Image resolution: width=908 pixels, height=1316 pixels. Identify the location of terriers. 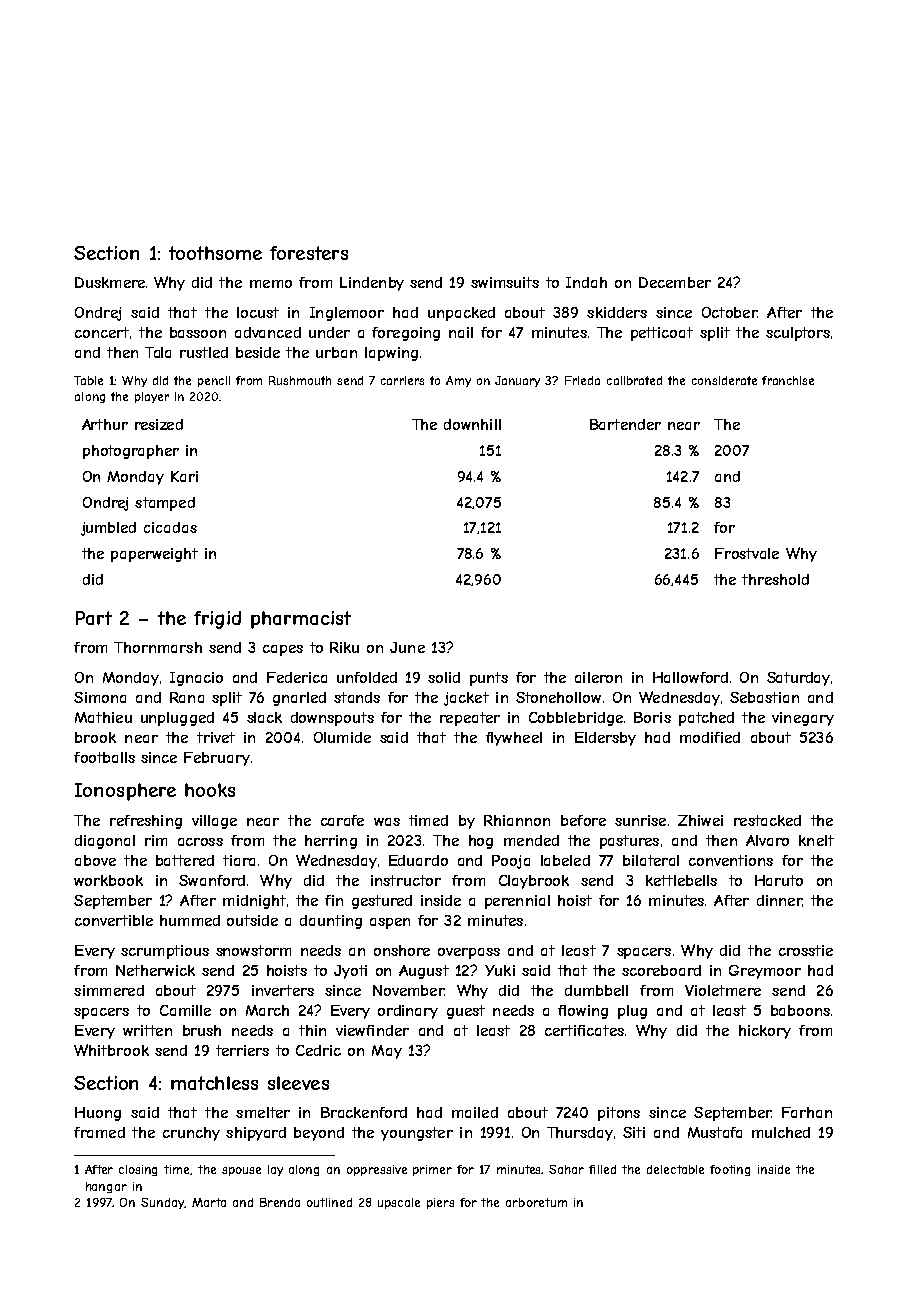
(242, 1050).
